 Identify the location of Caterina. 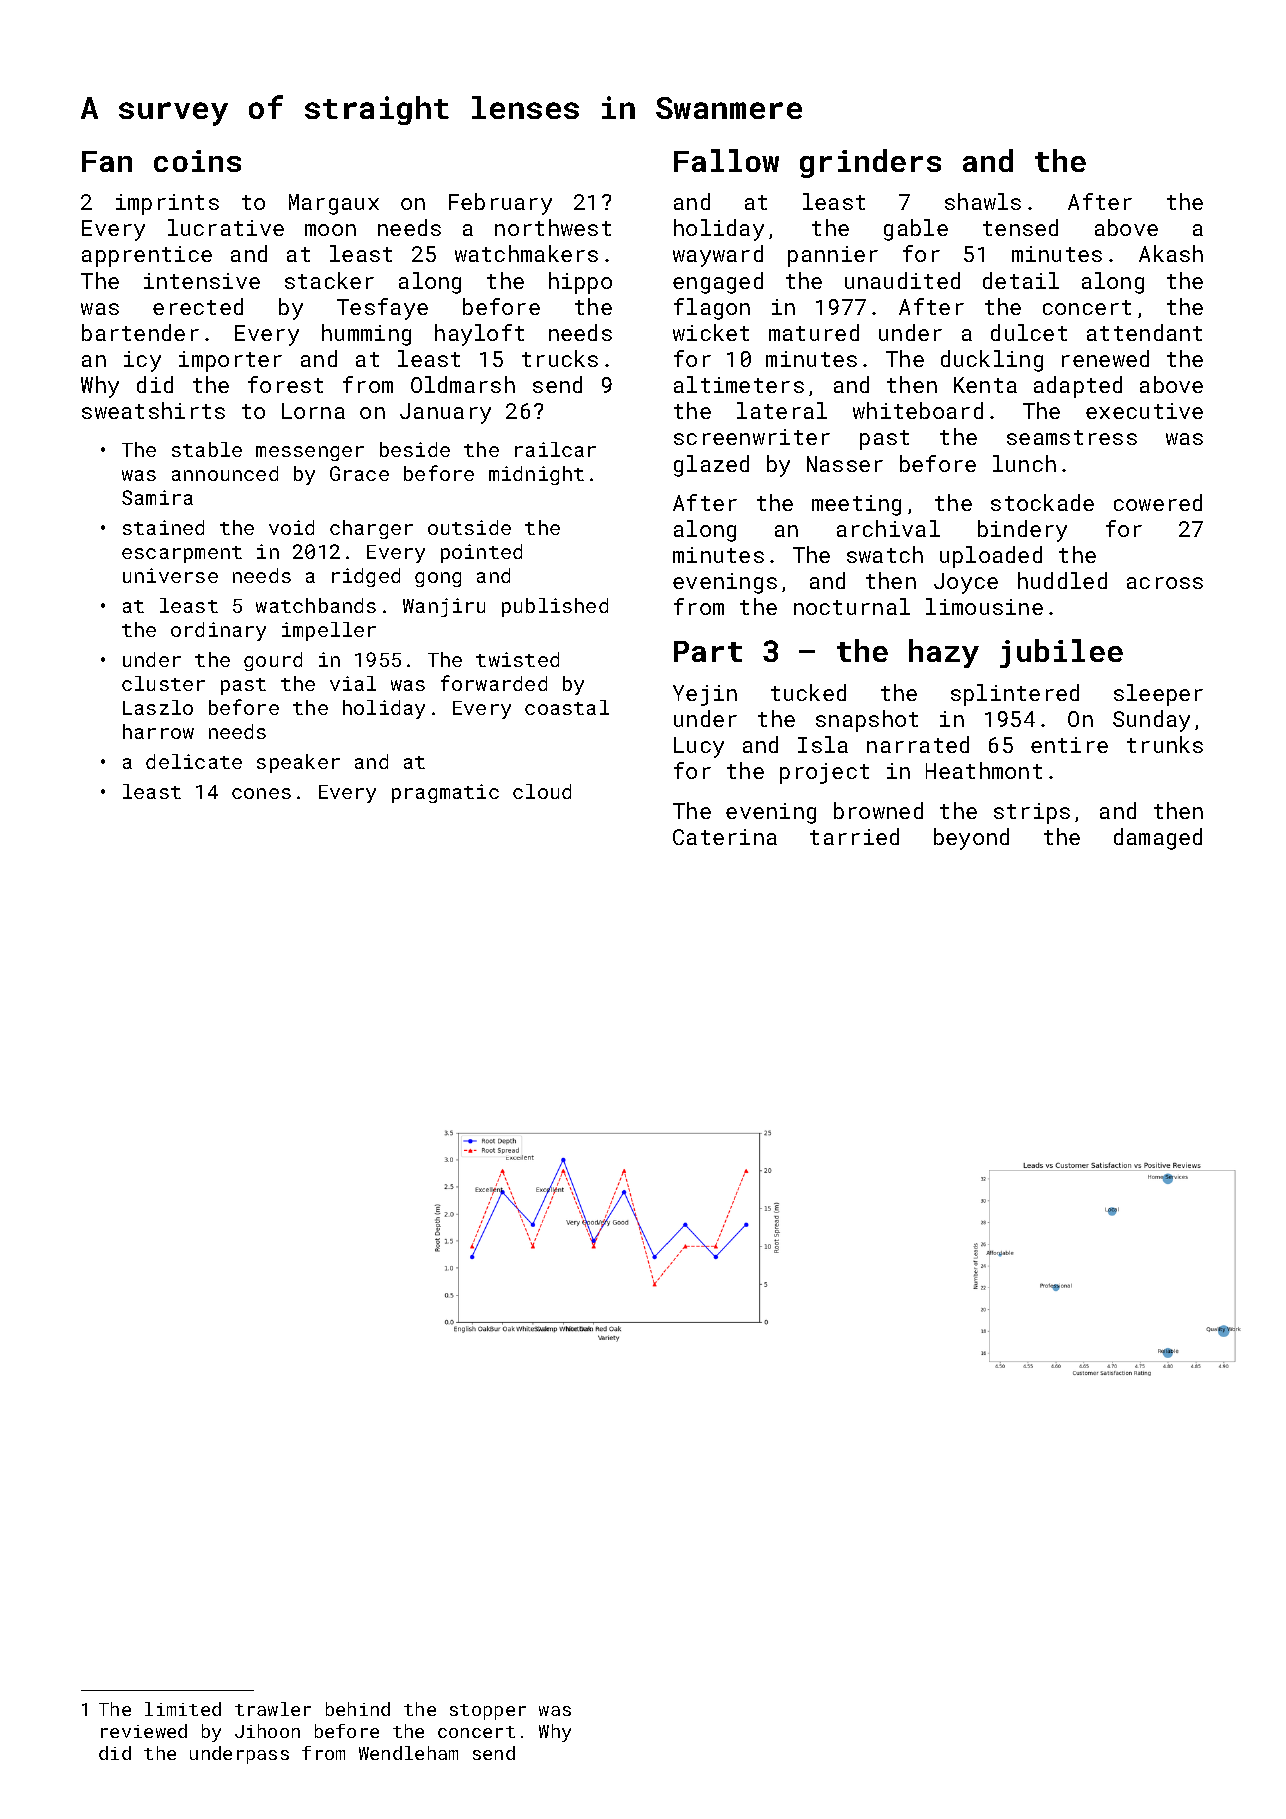
(725, 837).
